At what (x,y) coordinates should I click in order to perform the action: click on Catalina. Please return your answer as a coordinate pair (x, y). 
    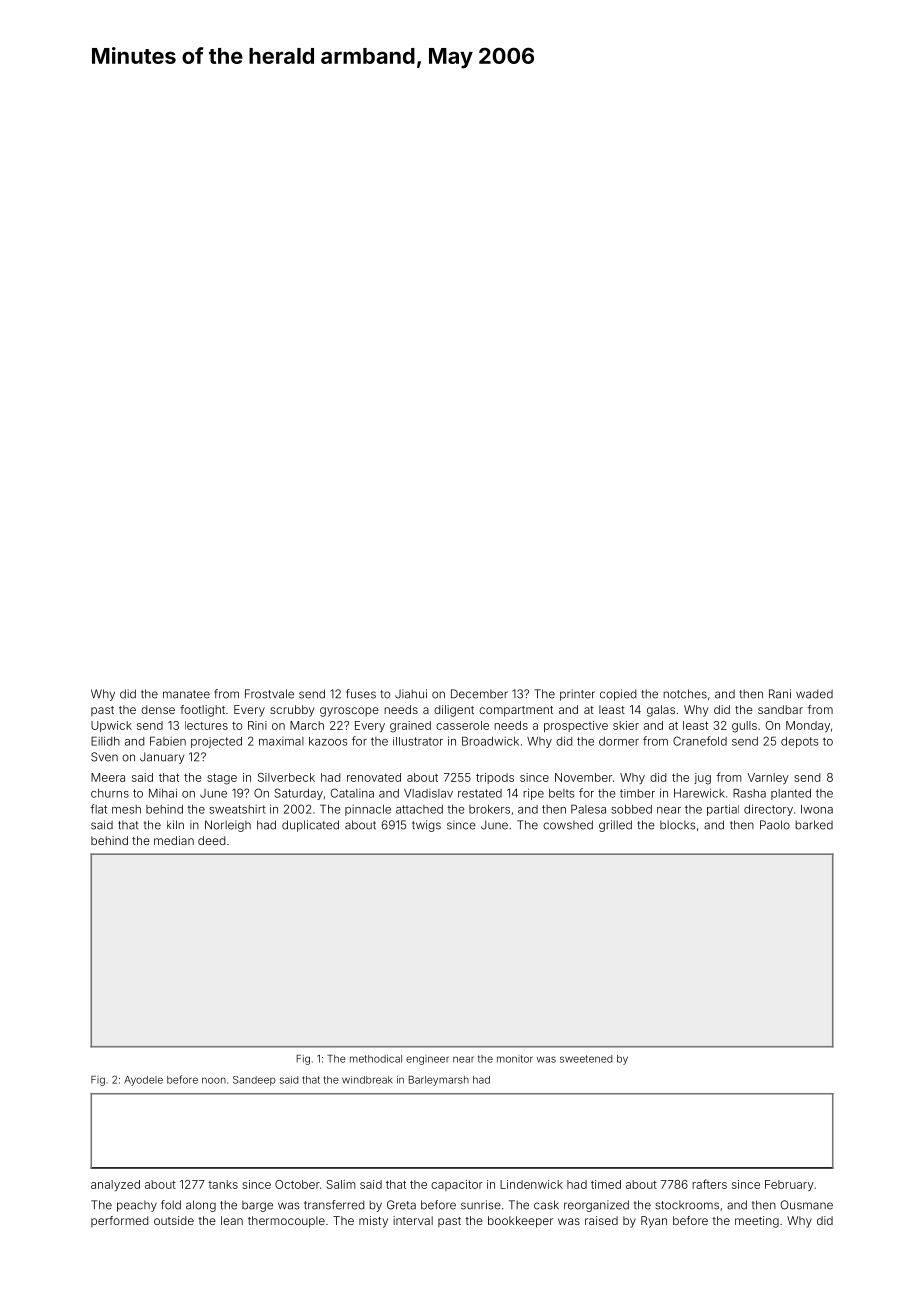
    Looking at the image, I should click on (352, 793).
